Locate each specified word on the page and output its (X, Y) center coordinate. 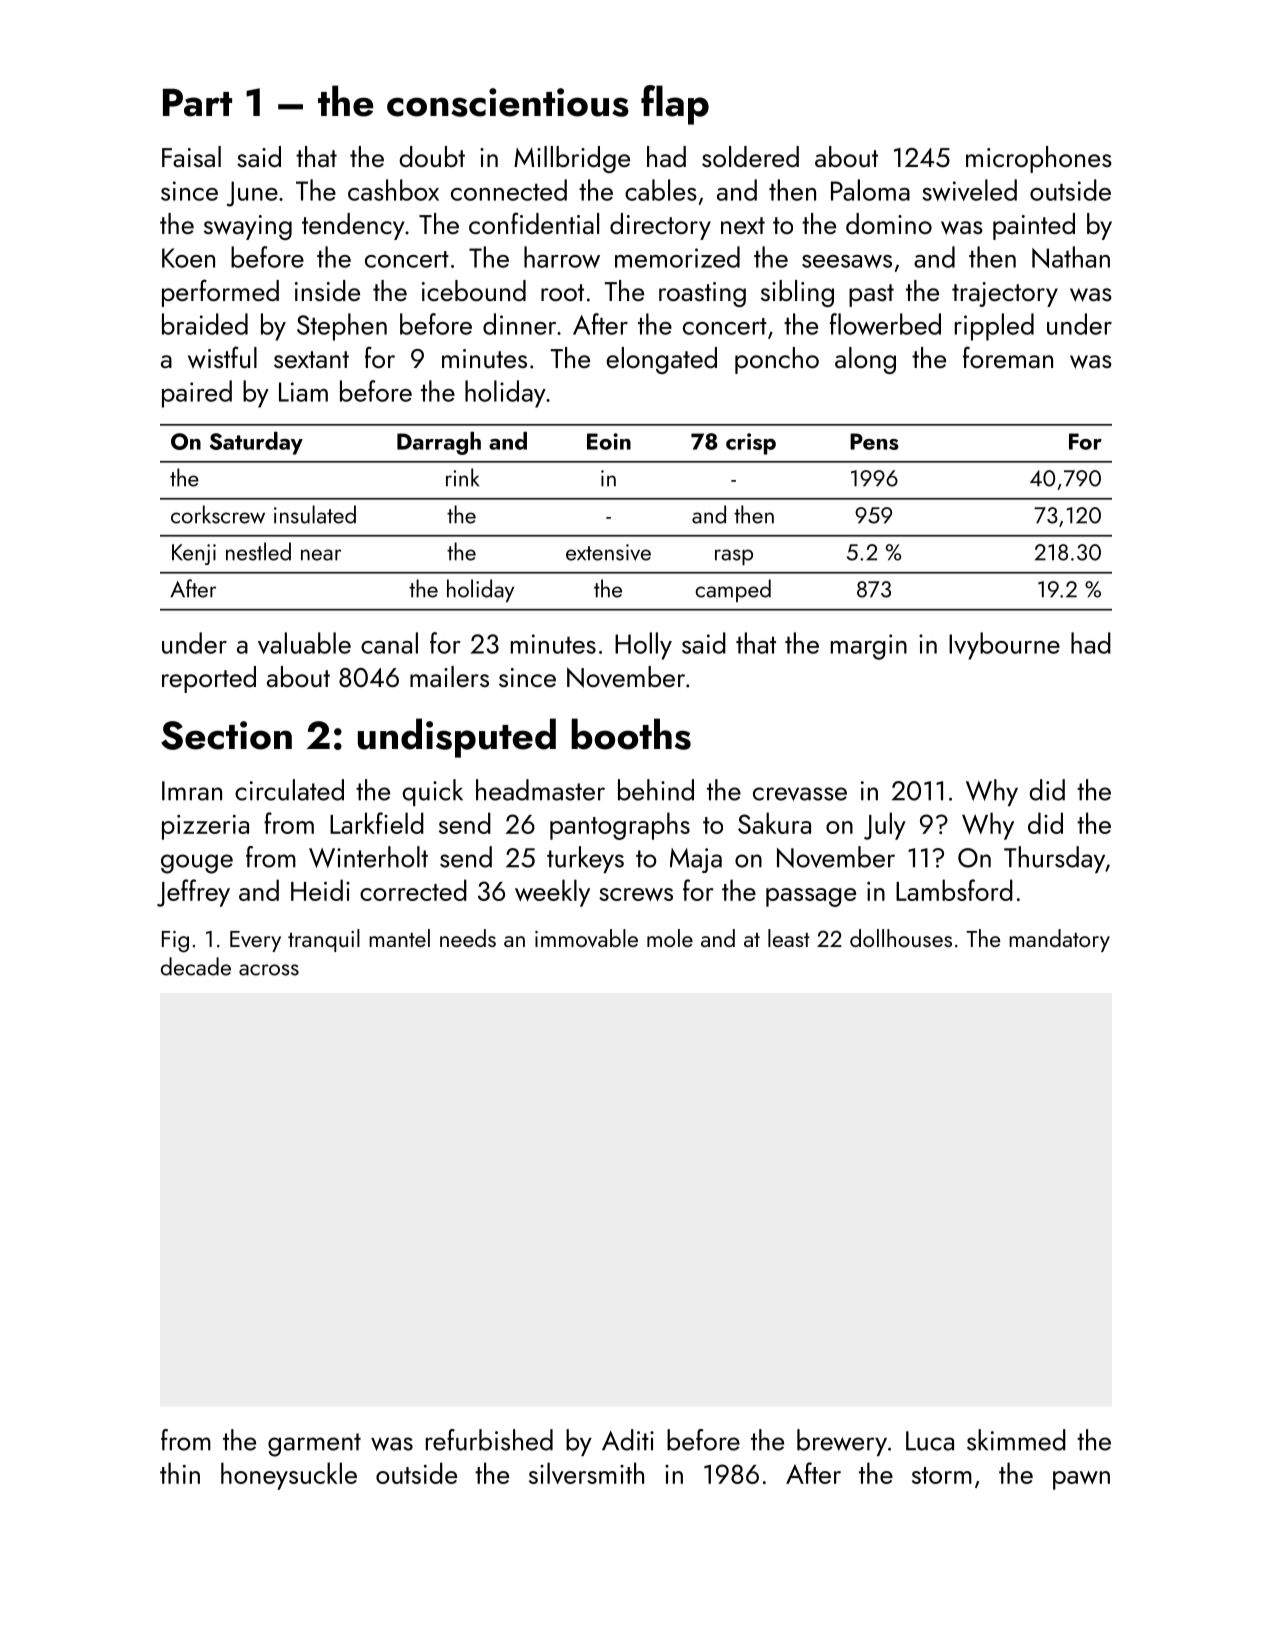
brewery (842, 1442)
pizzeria (205, 827)
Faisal (191, 156)
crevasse (800, 794)
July (885, 826)
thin (180, 1473)
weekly (552, 893)
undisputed (457, 738)
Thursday (1054, 859)
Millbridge (572, 159)
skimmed (1016, 1440)
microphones (1039, 159)
